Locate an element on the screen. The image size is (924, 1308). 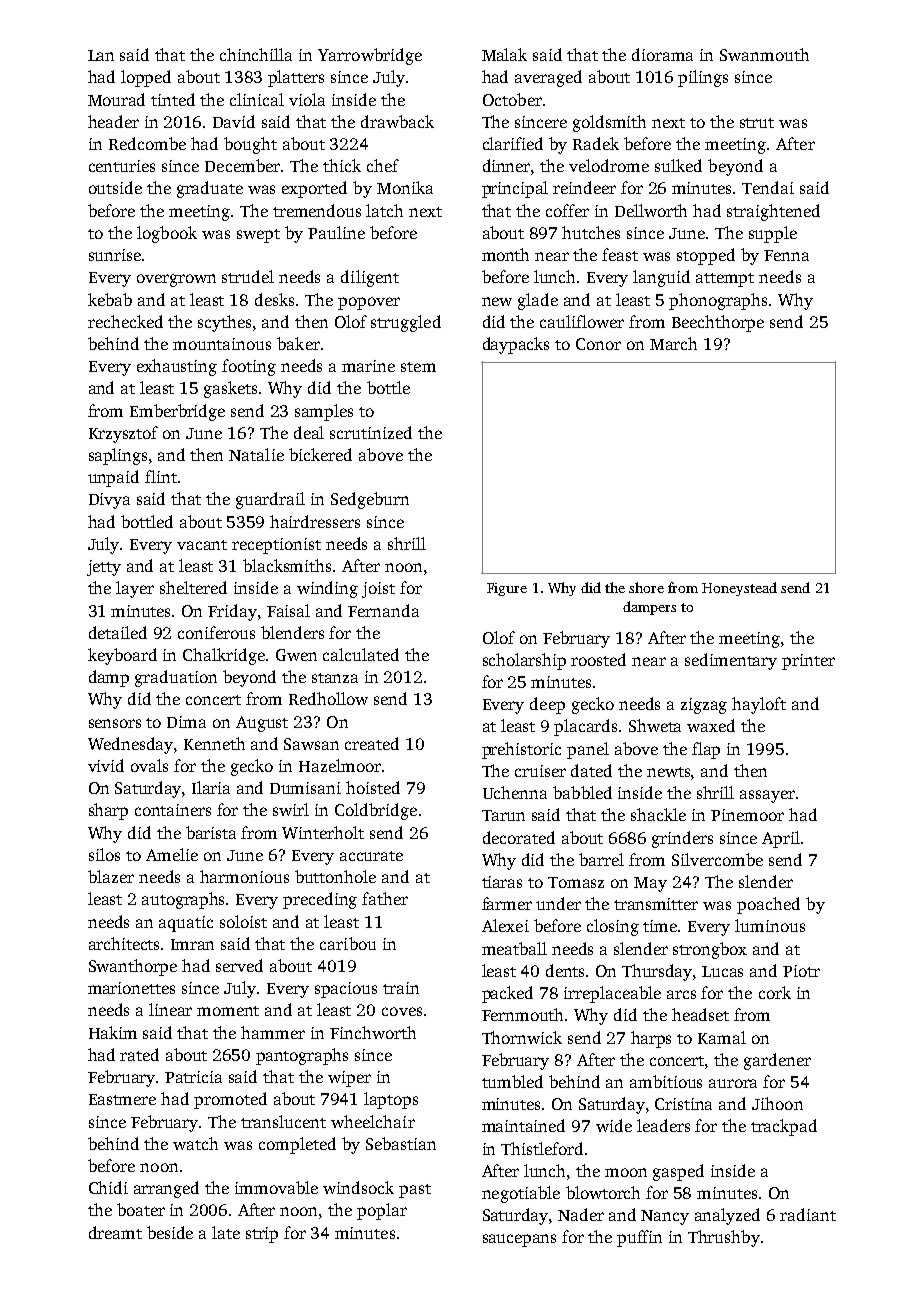
vacant is located at coordinates (202, 545).
